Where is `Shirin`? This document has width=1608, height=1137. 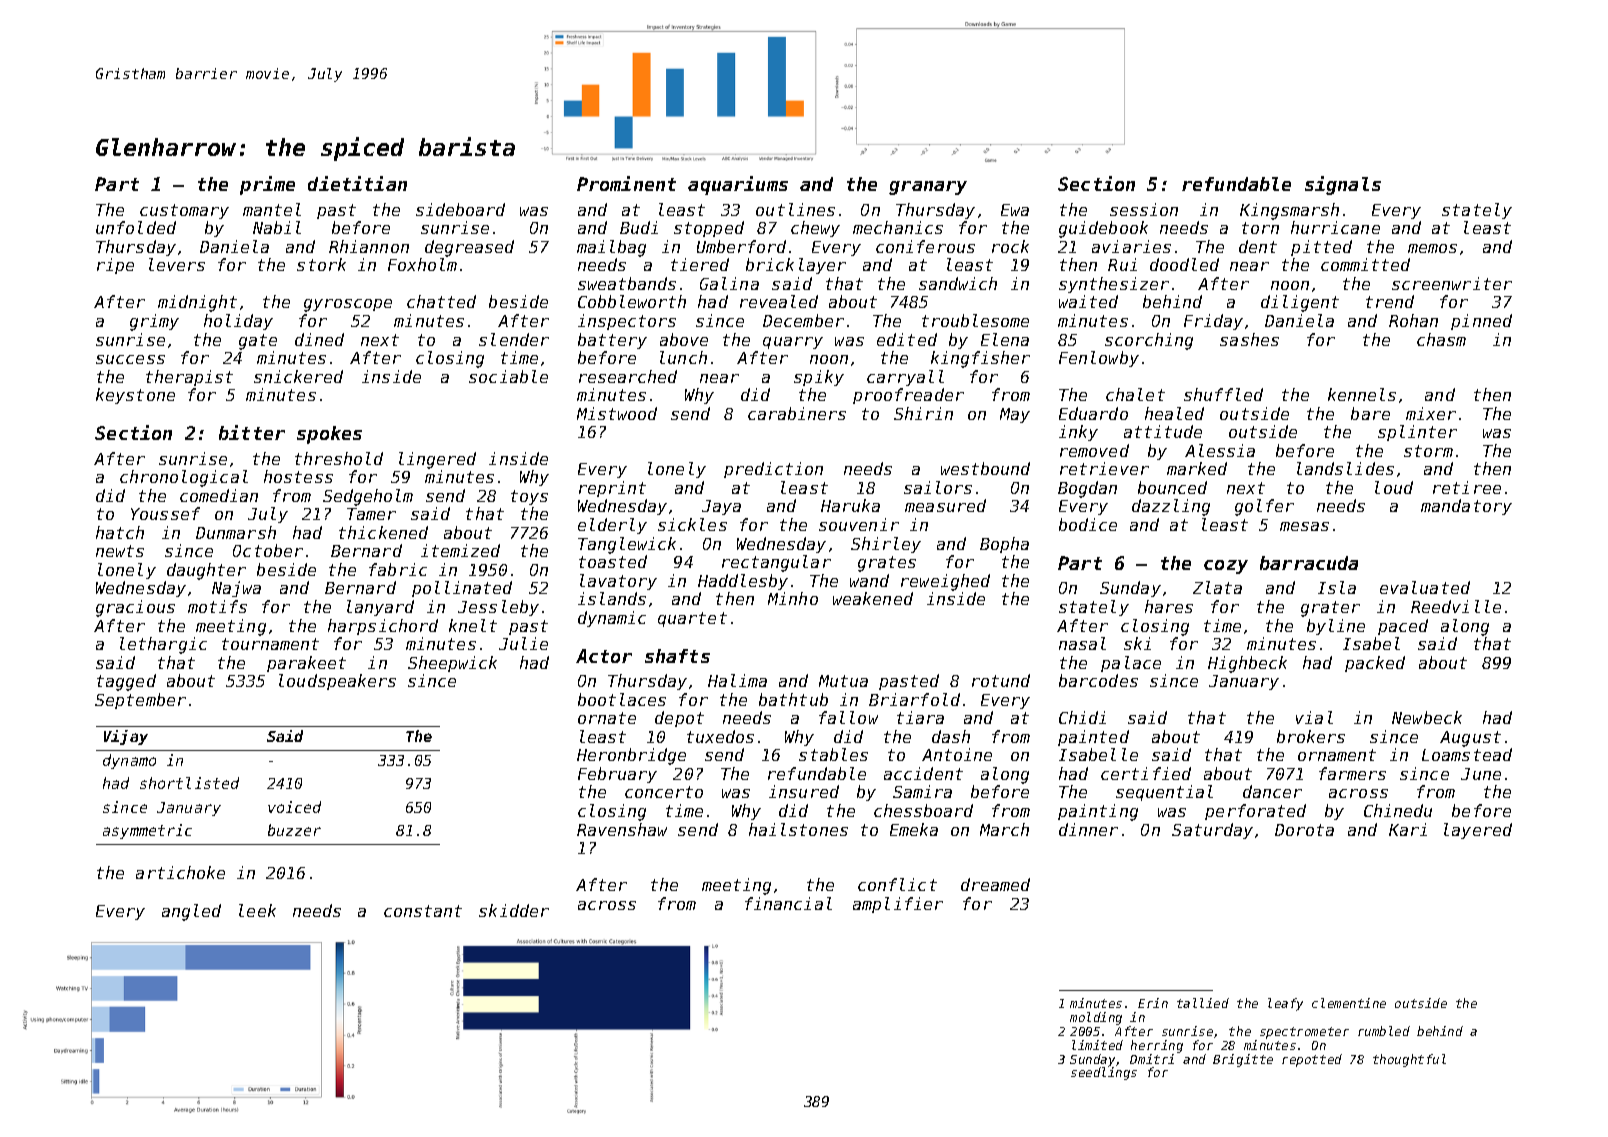
Shirin is located at coordinates (923, 413).
